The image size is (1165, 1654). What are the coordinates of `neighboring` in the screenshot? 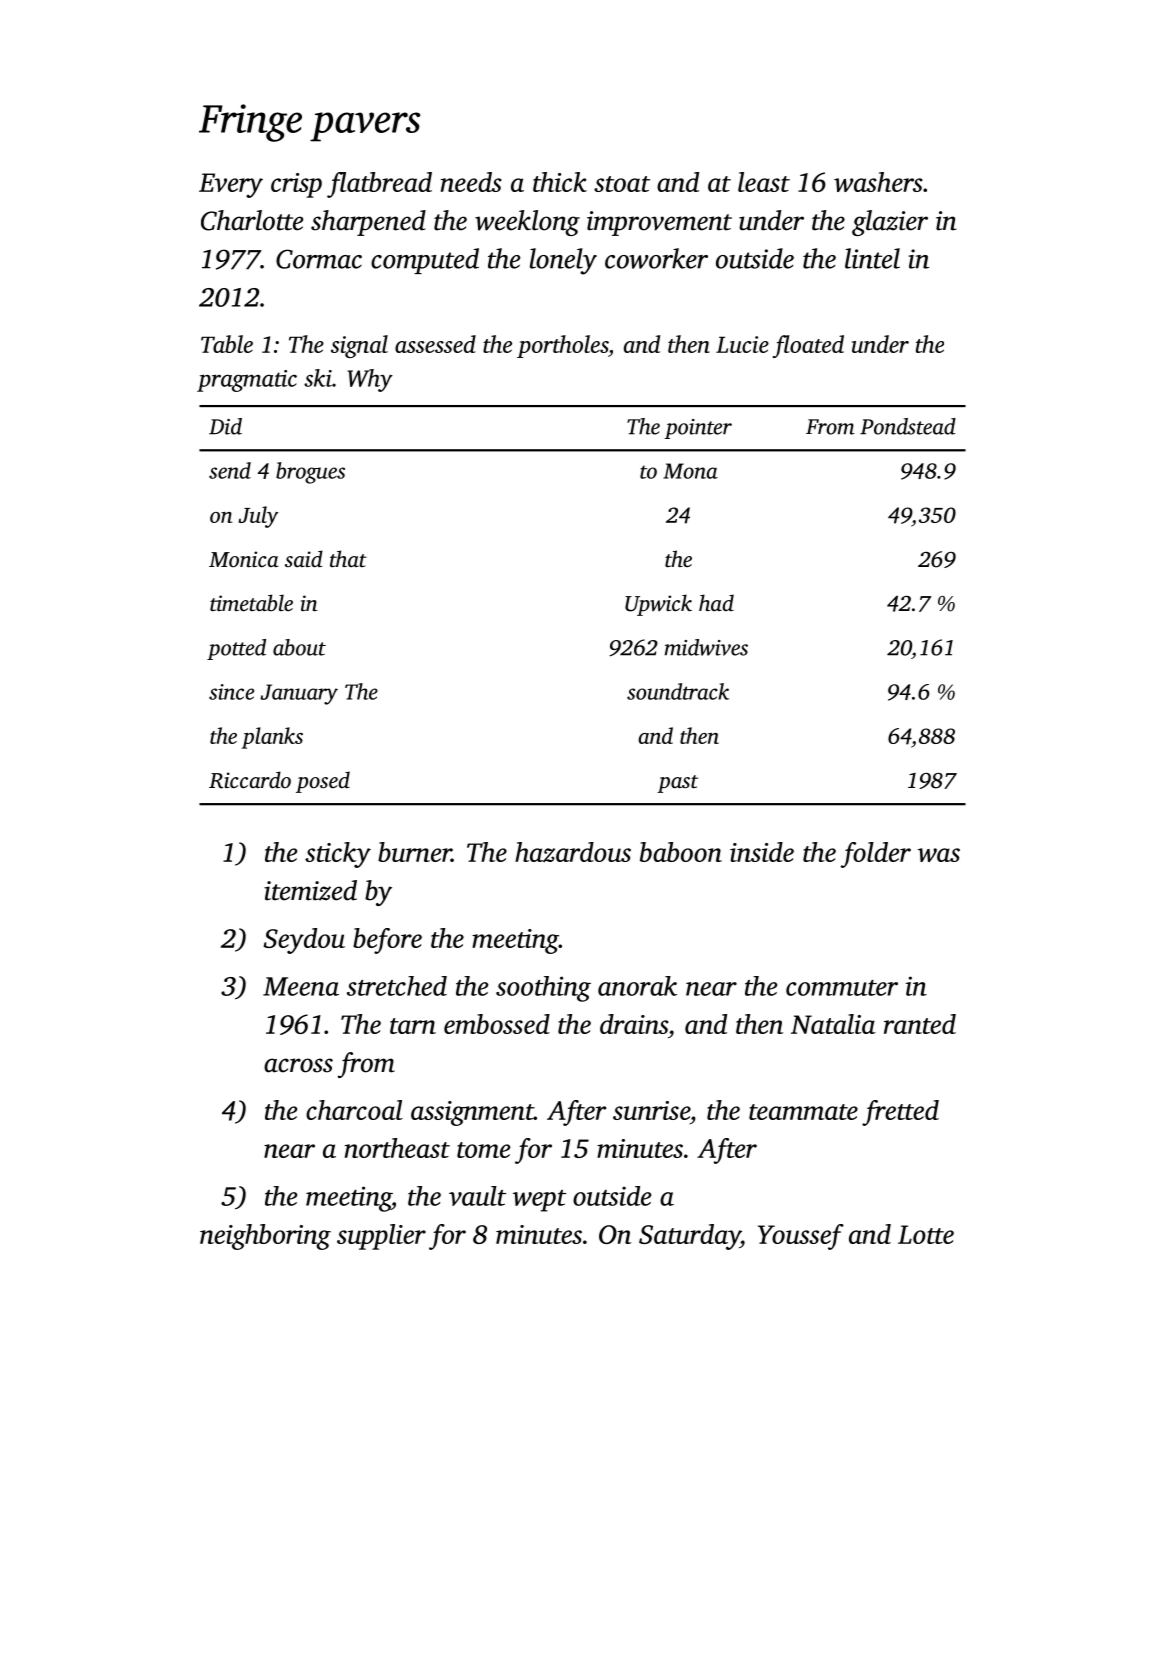 It's located at (265, 1237).
